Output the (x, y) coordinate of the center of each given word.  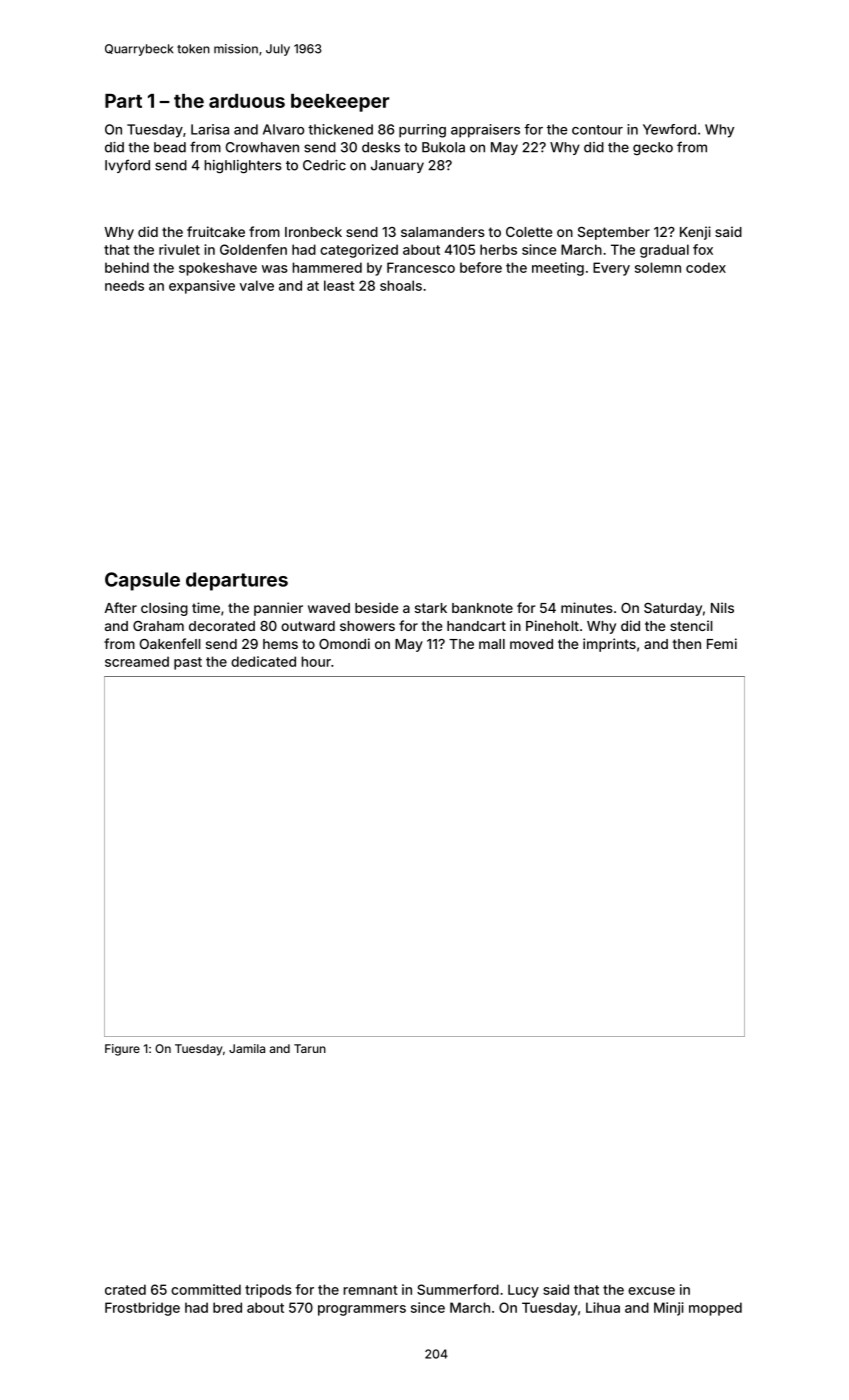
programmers (362, 1310)
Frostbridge (142, 1309)
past (188, 663)
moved (531, 644)
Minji (669, 1309)
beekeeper (340, 103)
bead (170, 147)
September (614, 233)
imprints (609, 645)
